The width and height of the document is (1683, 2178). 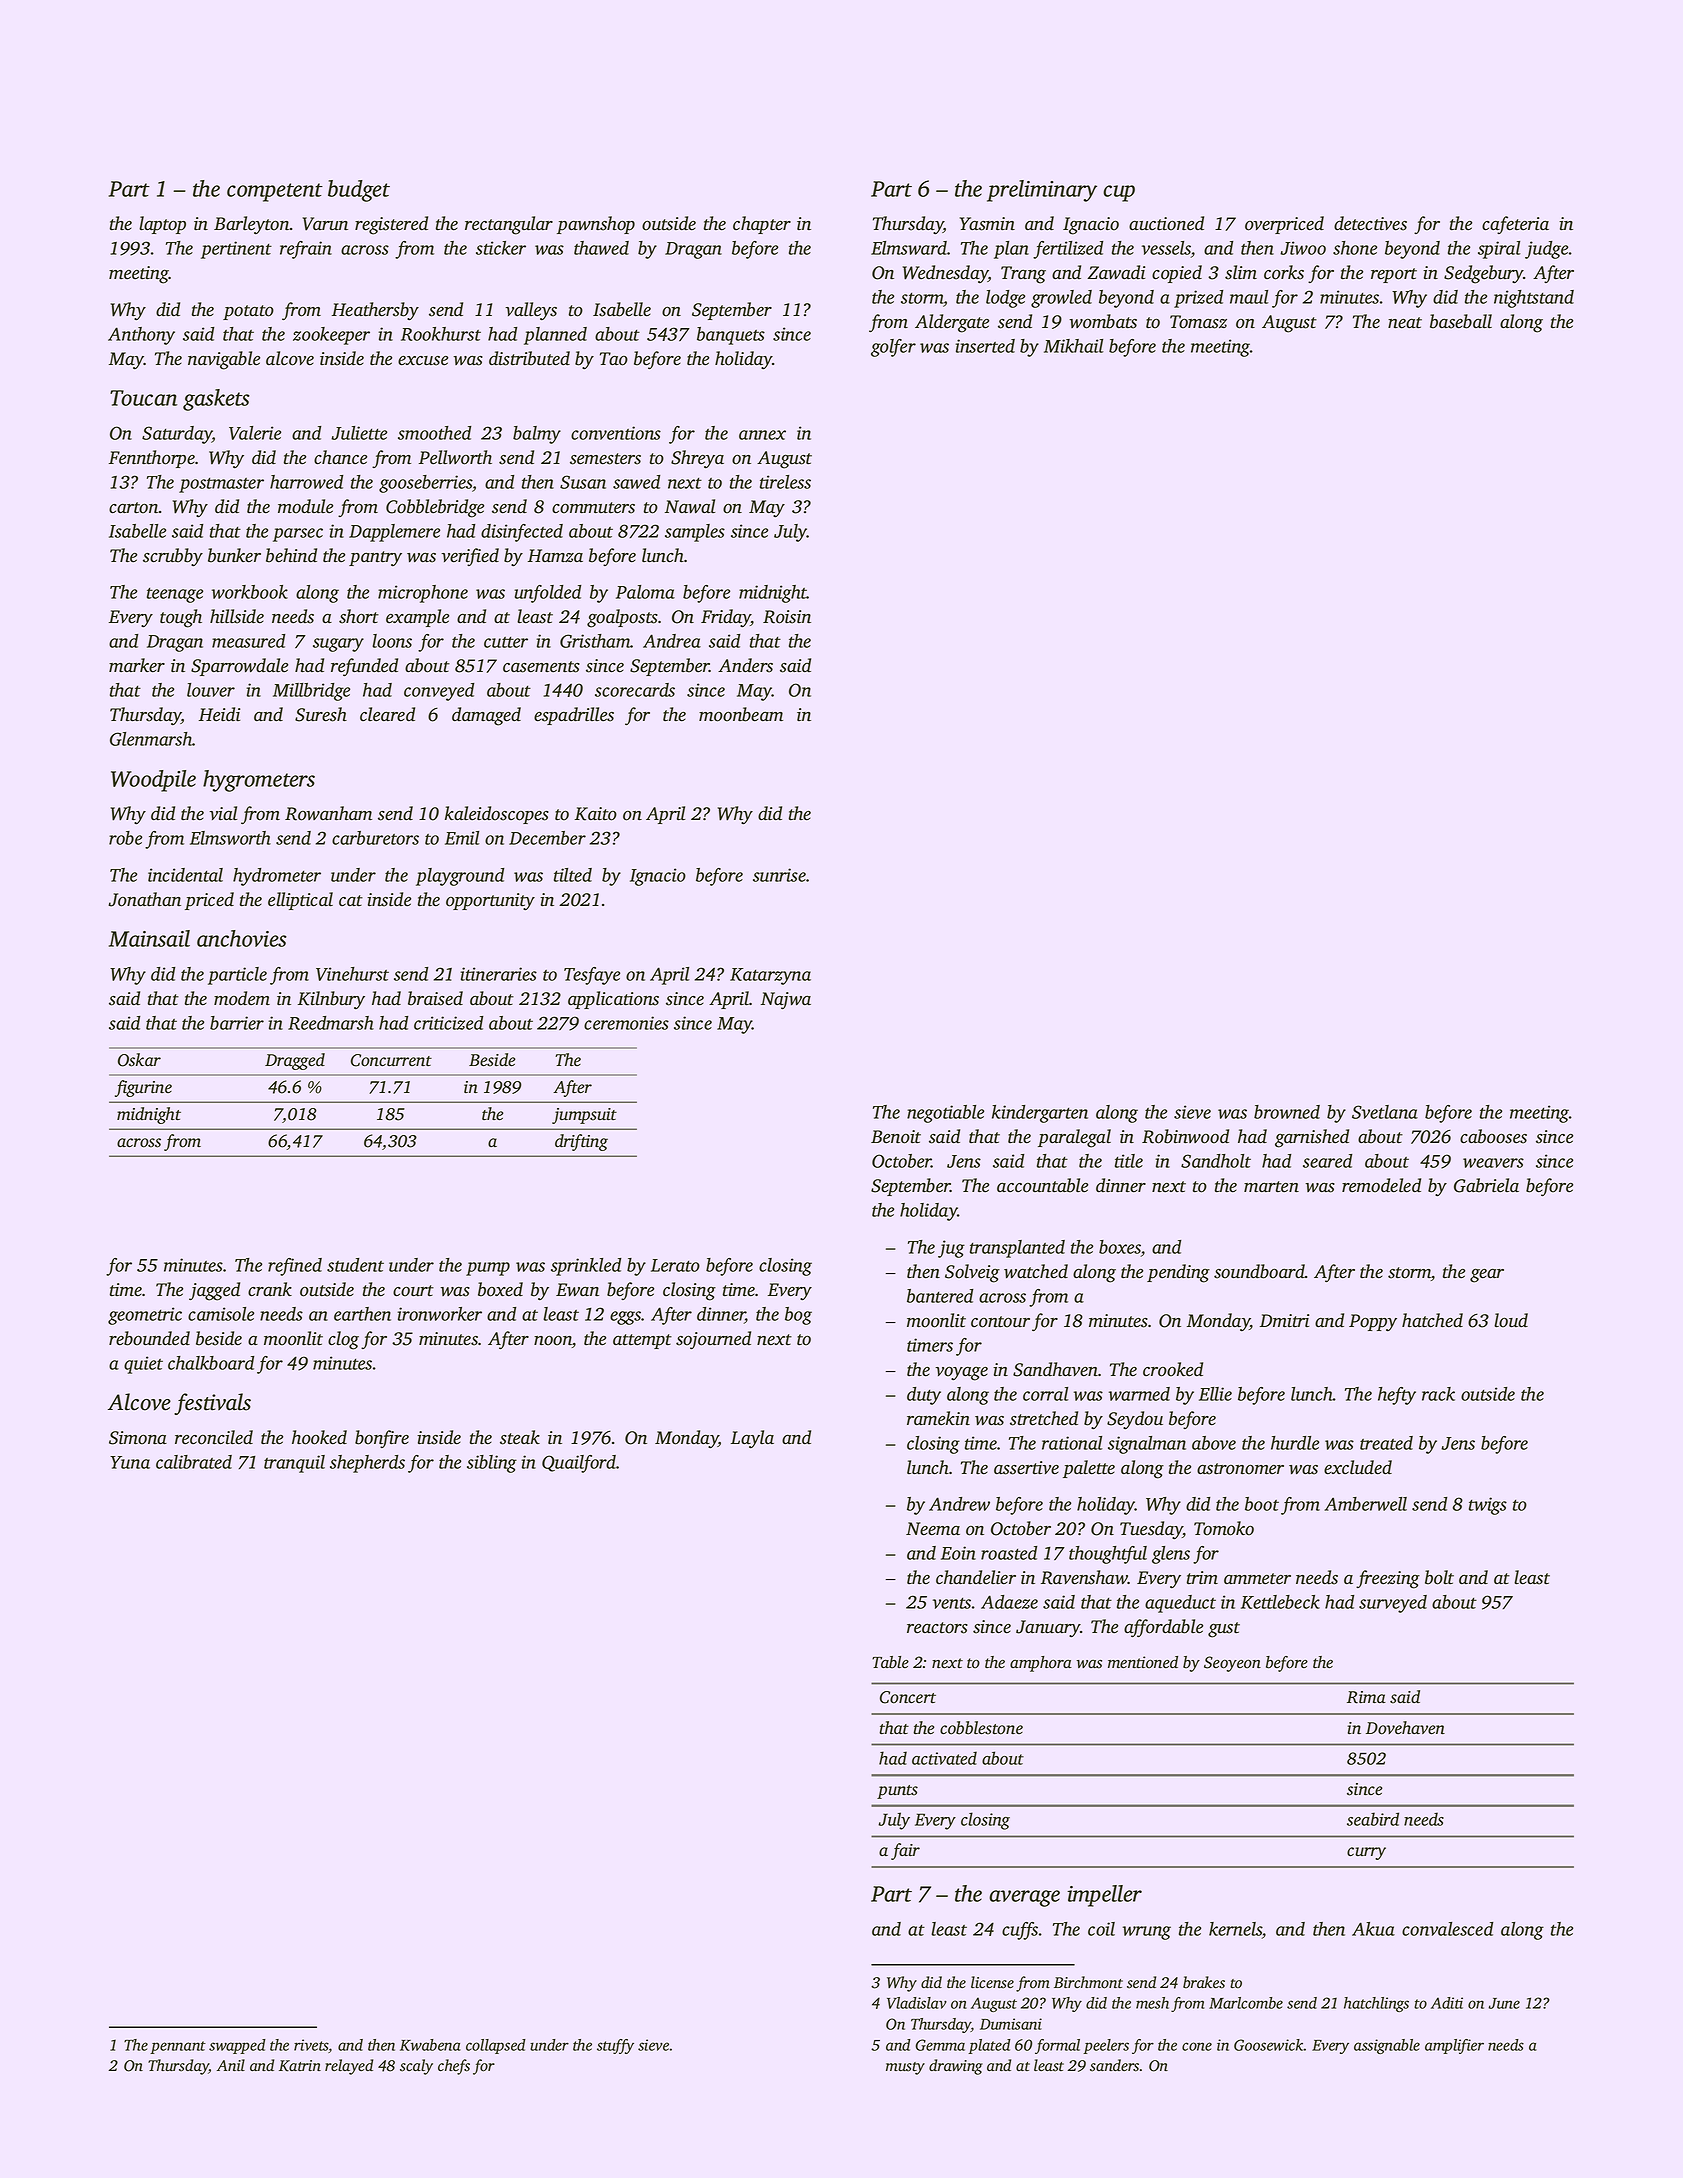 What do you see at coordinates (237, 616) in the document?
I see `hillside` at bounding box center [237, 616].
